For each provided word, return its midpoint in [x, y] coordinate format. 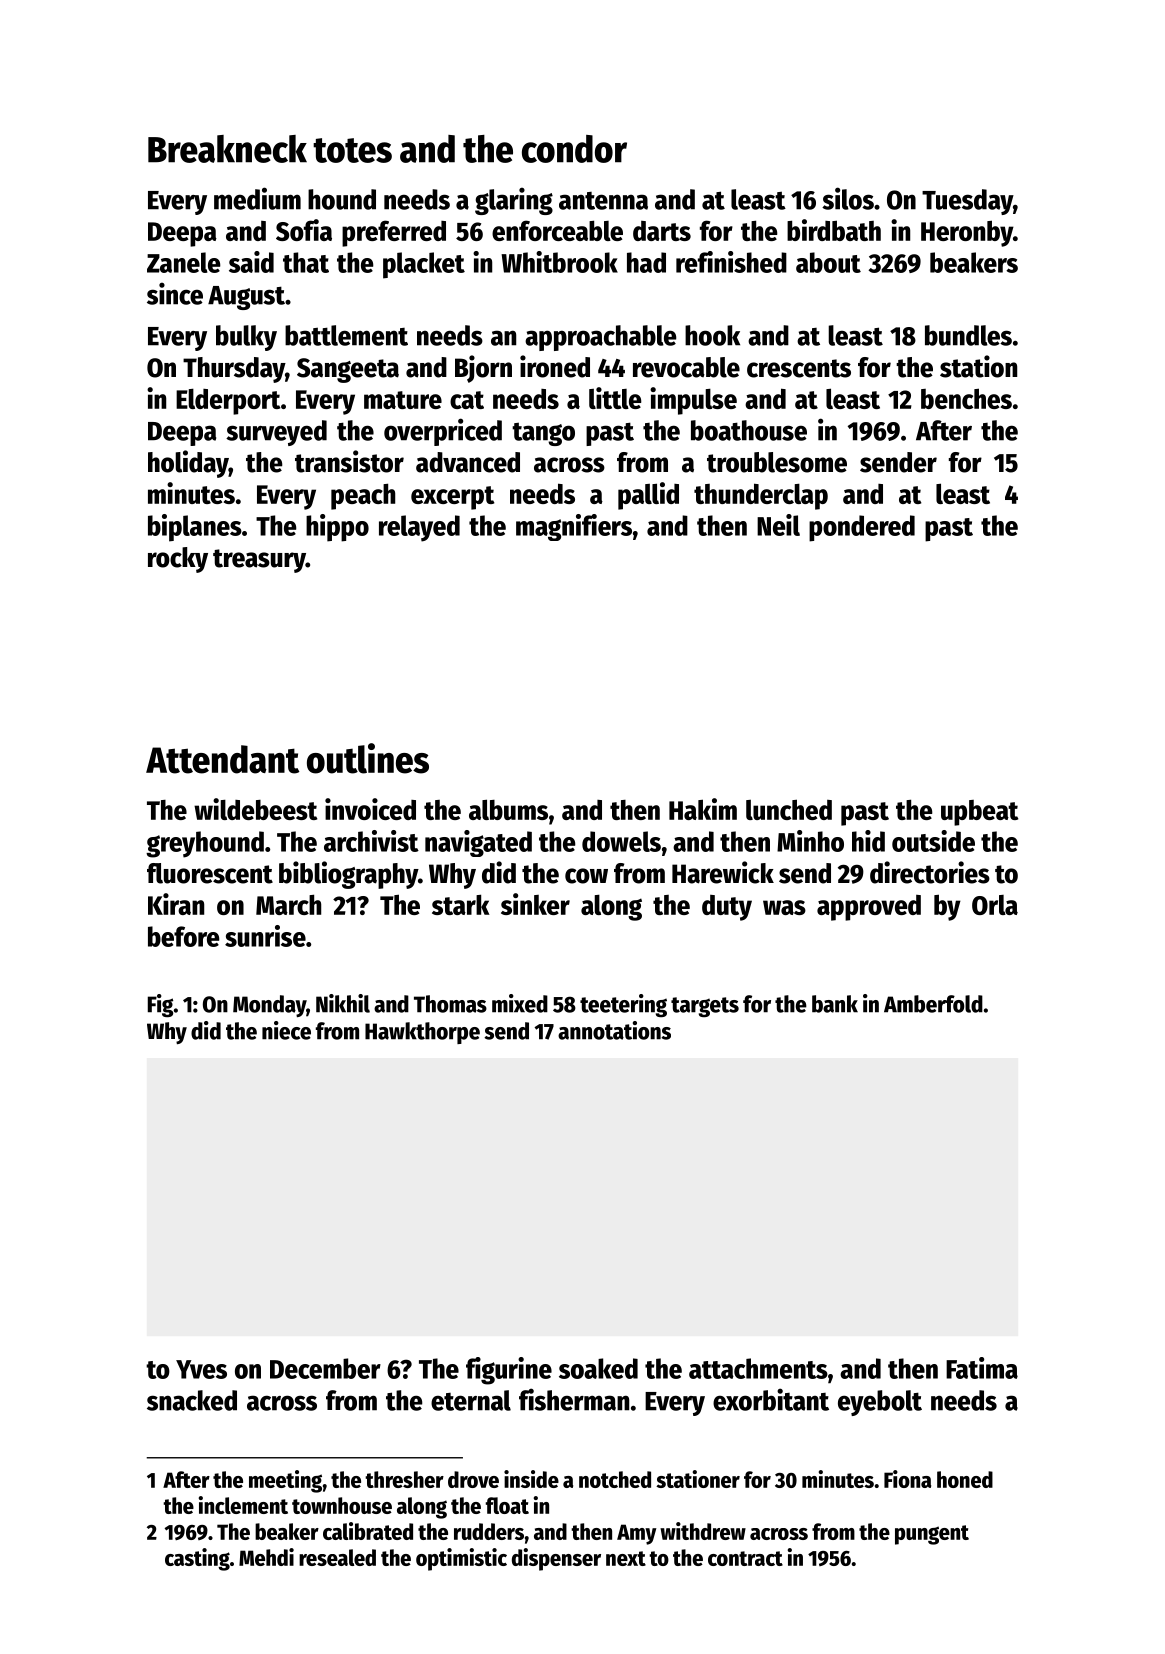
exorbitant [771, 1399]
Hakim [703, 809]
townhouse [342, 1505]
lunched [789, 809]
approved [869, 908]
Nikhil [343, 1003]
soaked [598, 1368]
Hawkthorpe [422, 1033]
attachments [758, 1368]
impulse [693, 401]
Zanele [184, 262]
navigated [478, 843]
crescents [799, 368]
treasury [259, 561]
